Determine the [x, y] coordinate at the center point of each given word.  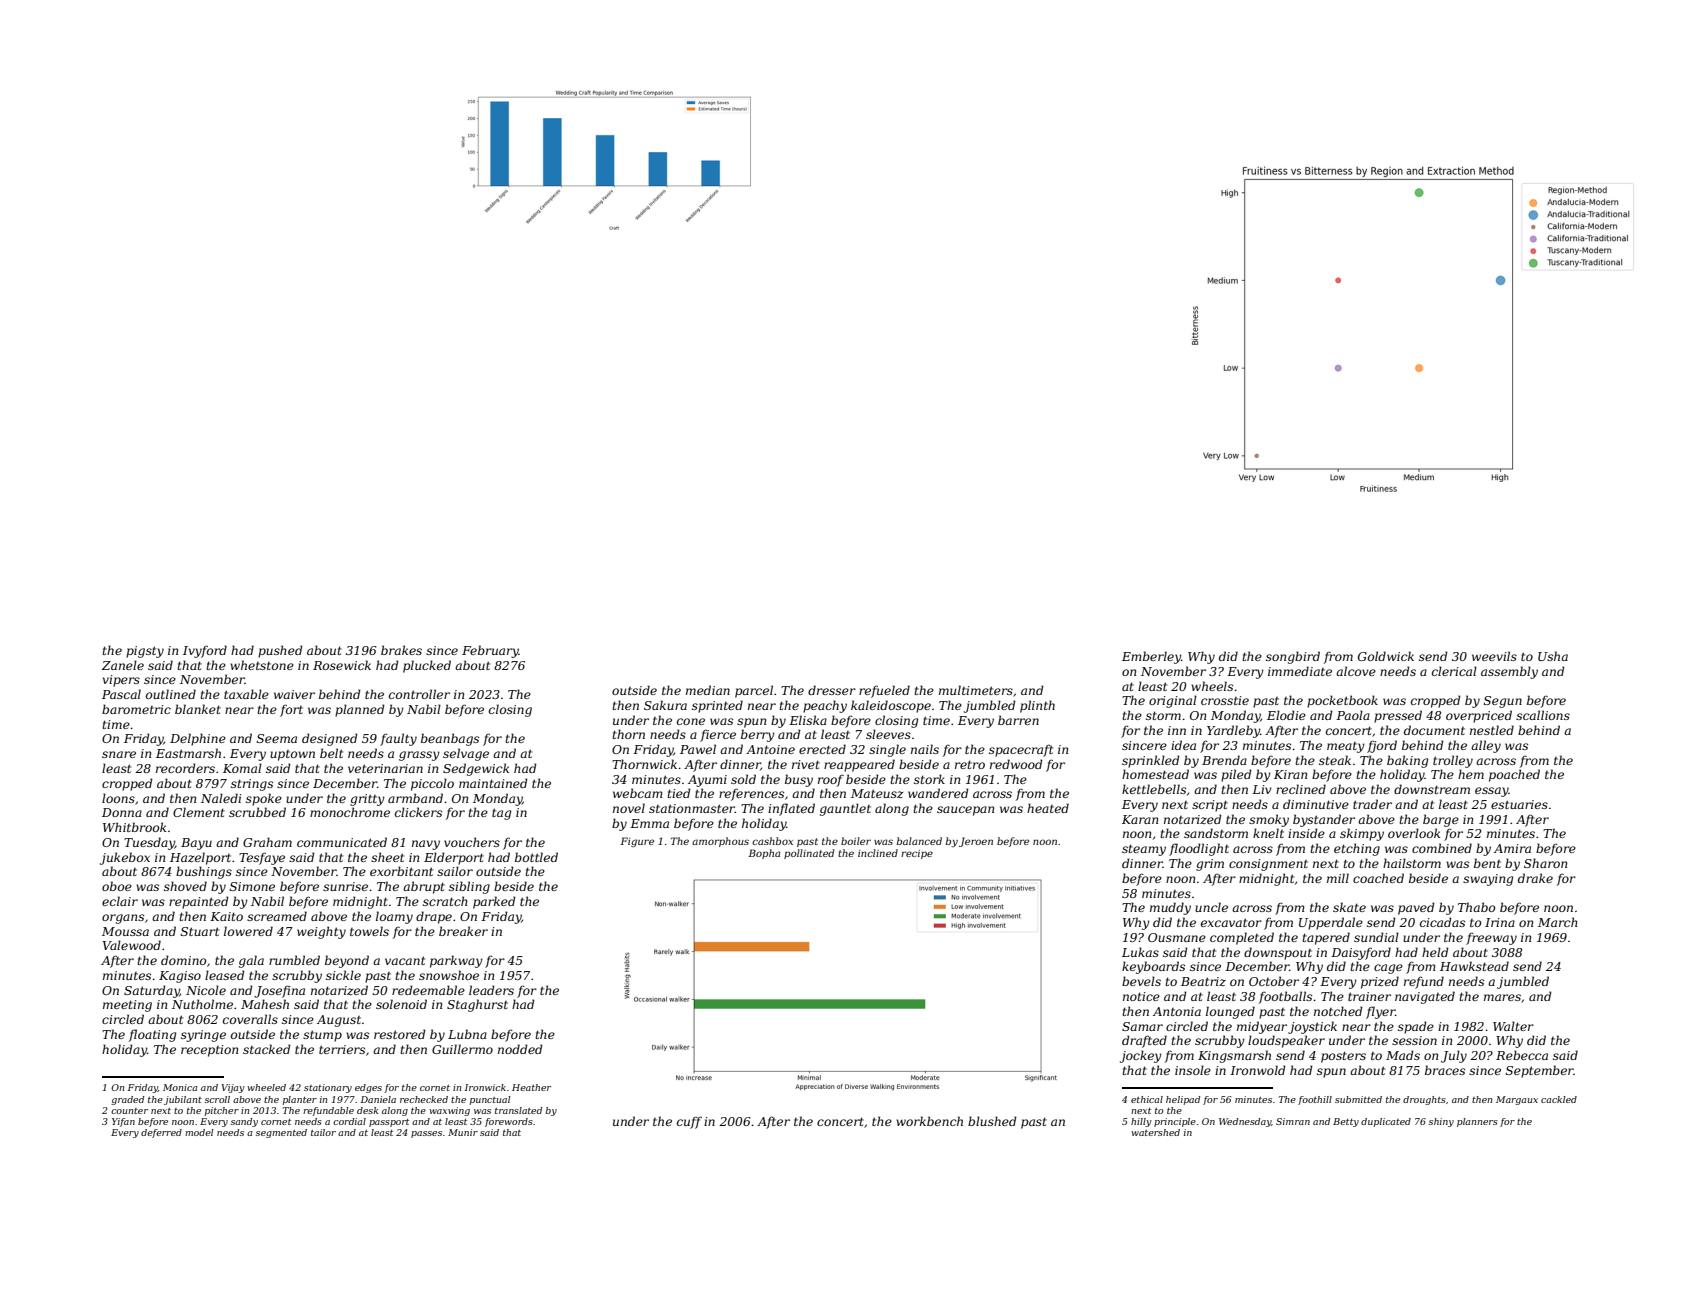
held [1435, 952]
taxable [246, 694]
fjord [1382, 746]
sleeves [888, 734]
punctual [490, 1100]
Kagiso [180, 977]
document [1434, 730]
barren [1018, 720]
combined [1442, 848]
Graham [267, 842]
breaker [463, 931]
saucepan [965, 811]
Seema [277, 738]
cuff [689, 1122]
